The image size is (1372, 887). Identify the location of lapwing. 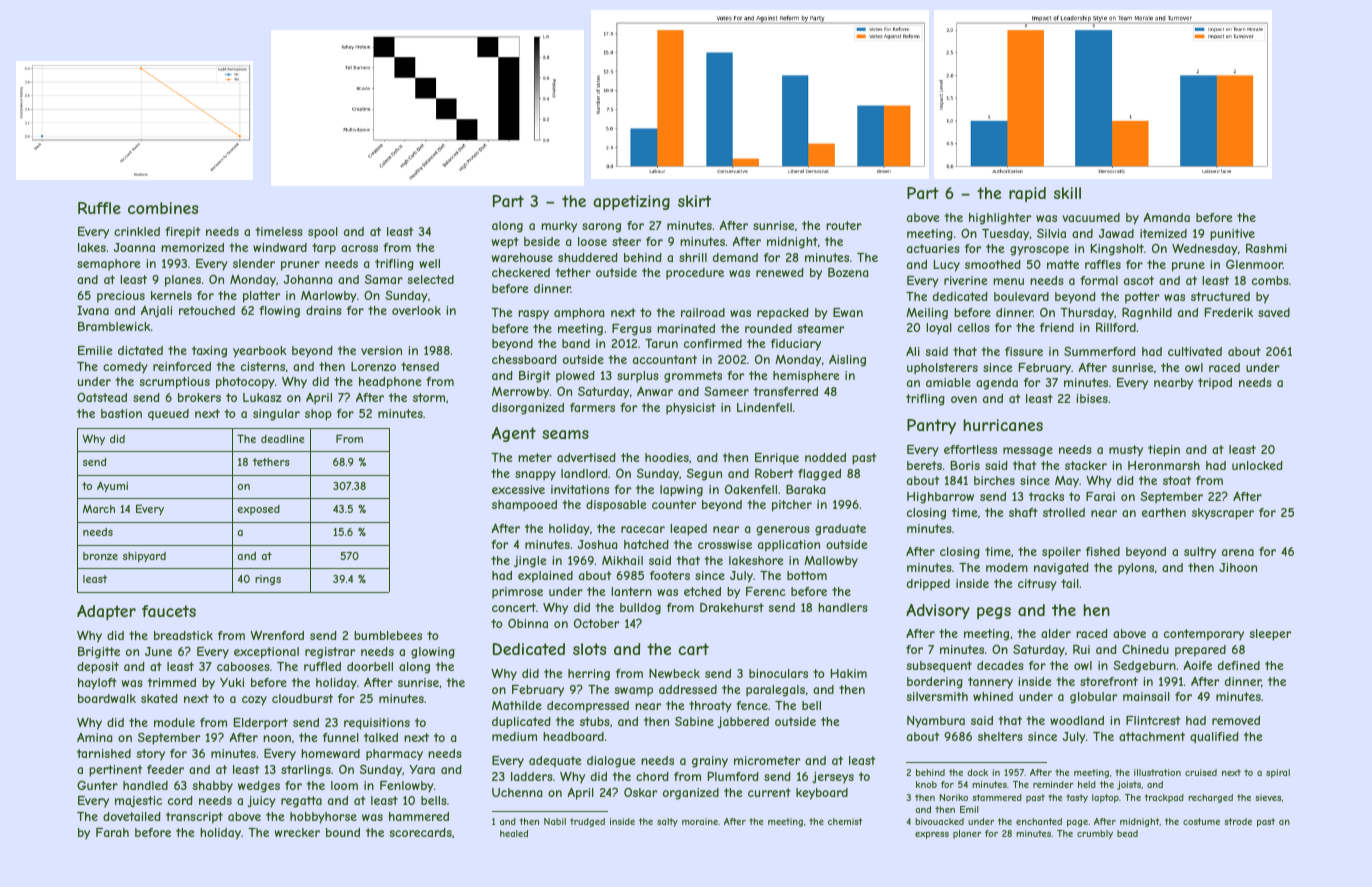
(681, 491).
